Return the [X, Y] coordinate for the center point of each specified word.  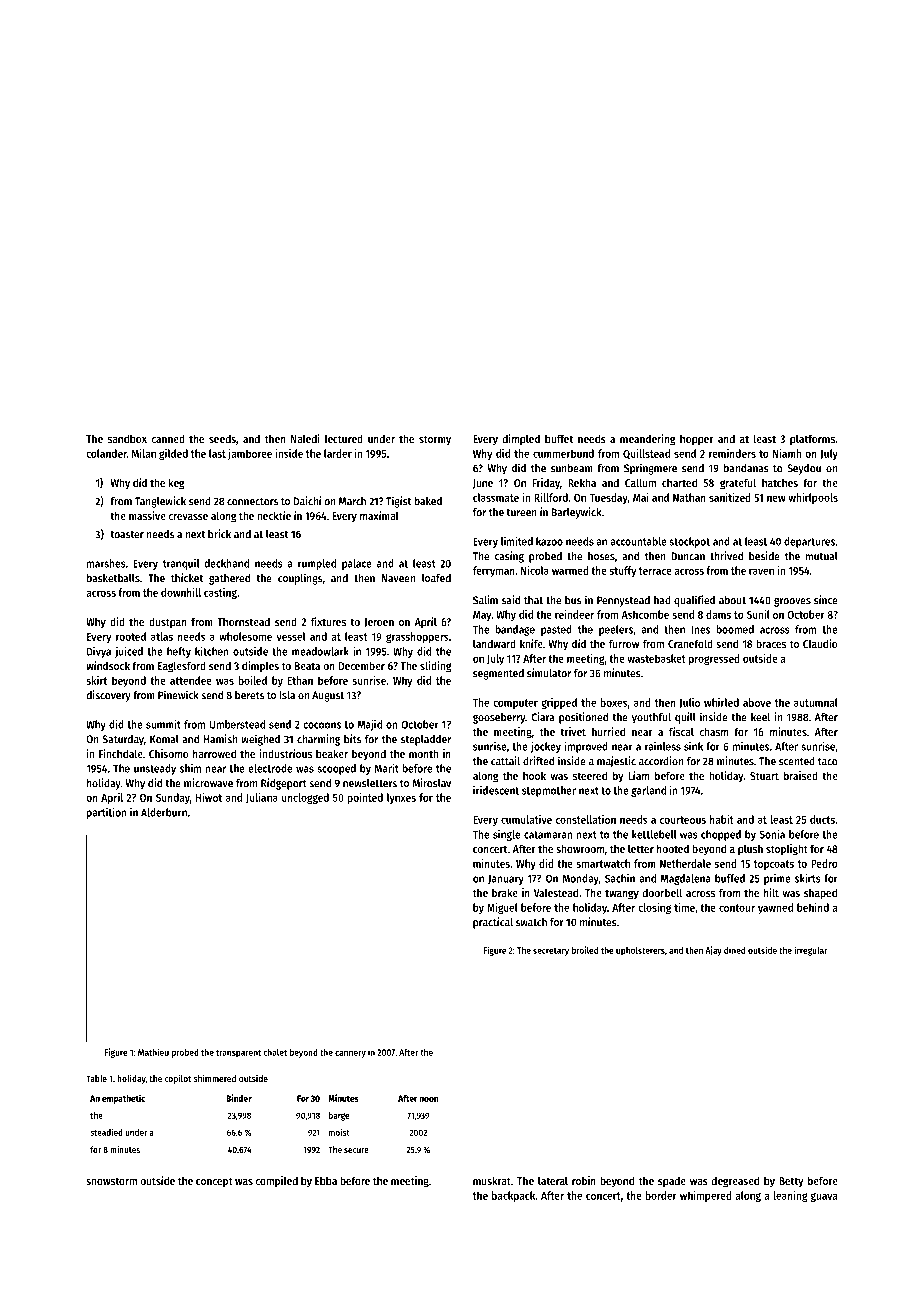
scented [797, 761]
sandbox [127, 438]
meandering [648, 440]
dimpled [521, 440]
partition [107, 813]
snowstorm [111, 1181]
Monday [581, 879]
